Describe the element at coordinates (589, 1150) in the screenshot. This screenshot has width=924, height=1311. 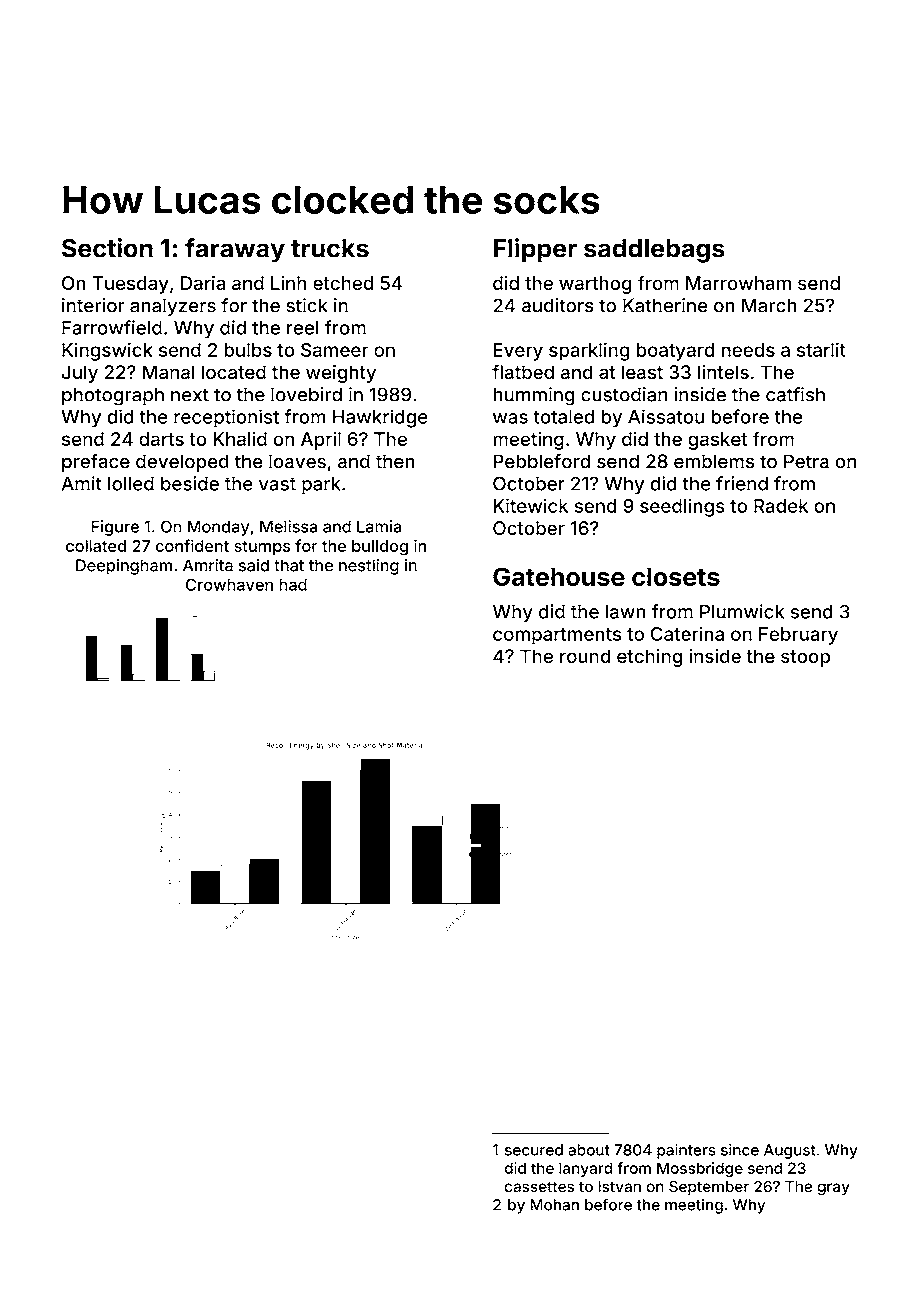
I see `about` at that location.
